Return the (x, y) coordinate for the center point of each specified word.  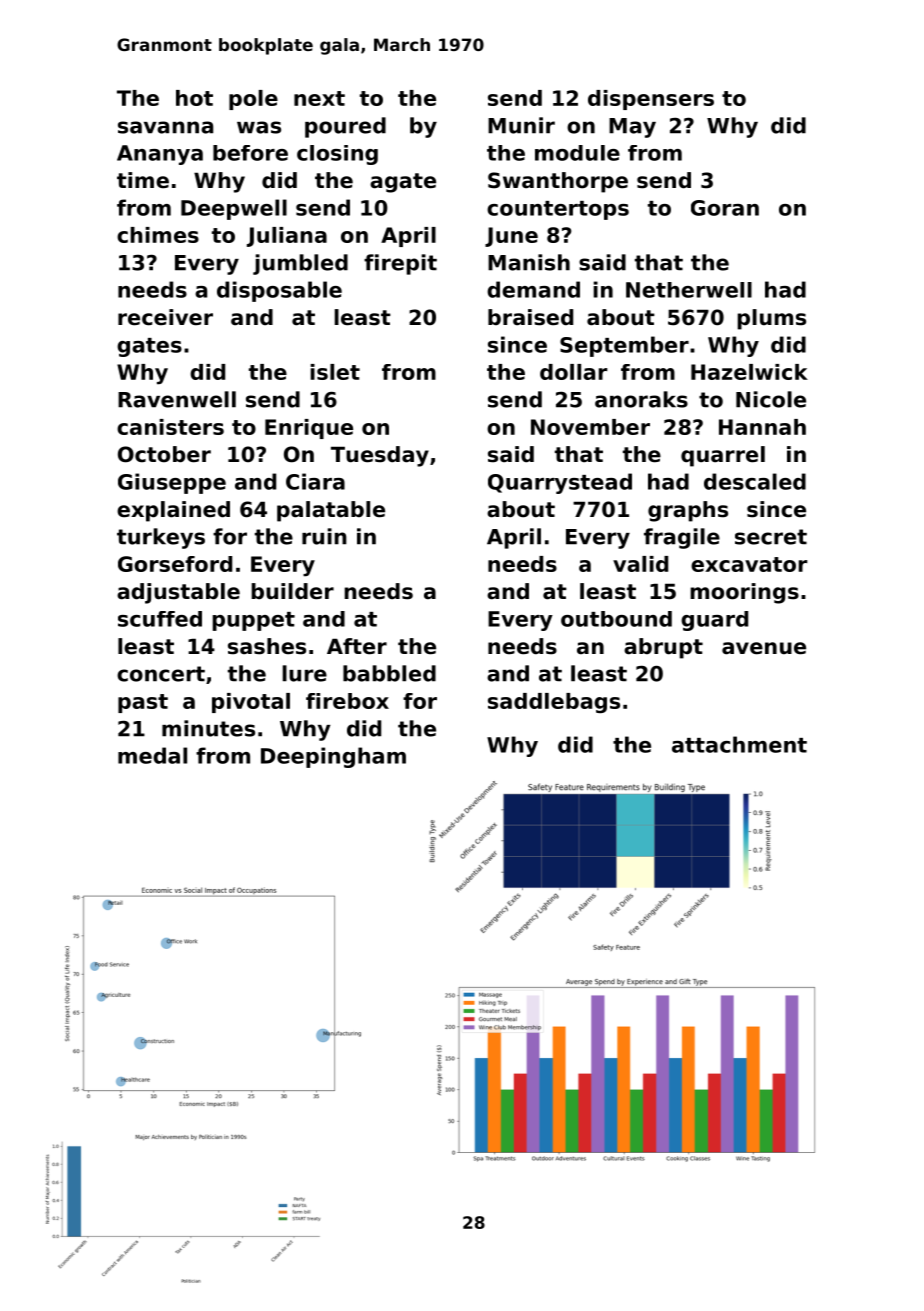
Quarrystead (560, 483)
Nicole (771, 399)
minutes (208, 728)
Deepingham (333, 757)
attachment (739, 744)
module (577, 153)
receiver (165, 317)
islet (335, 372)
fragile (682, 538)
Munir (521, 125)
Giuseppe (172, 483)
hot (194, 98)
